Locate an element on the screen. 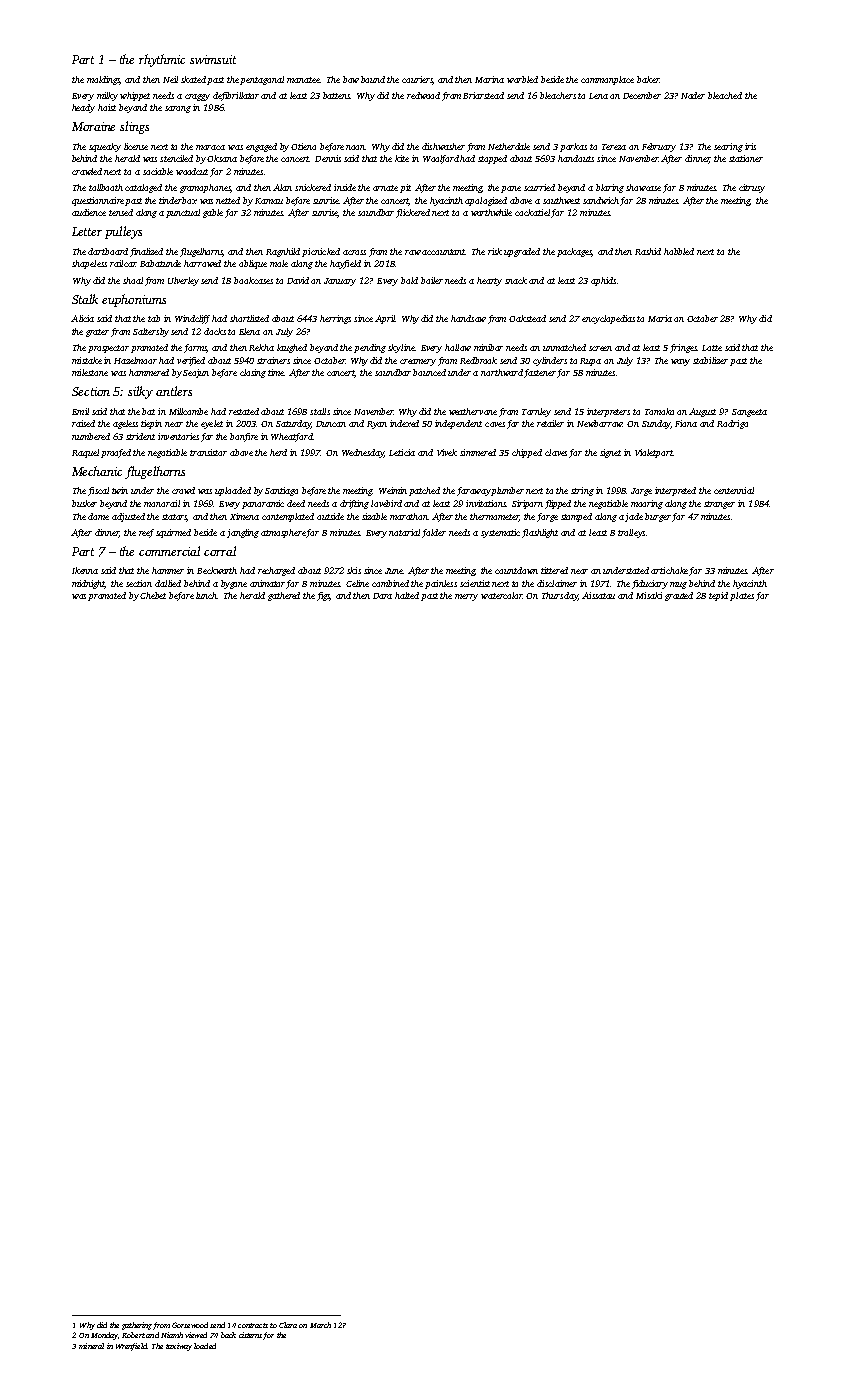 The height and width of the screenshot is (1400, 849). Lotte is located at coordinates (712, 348).
